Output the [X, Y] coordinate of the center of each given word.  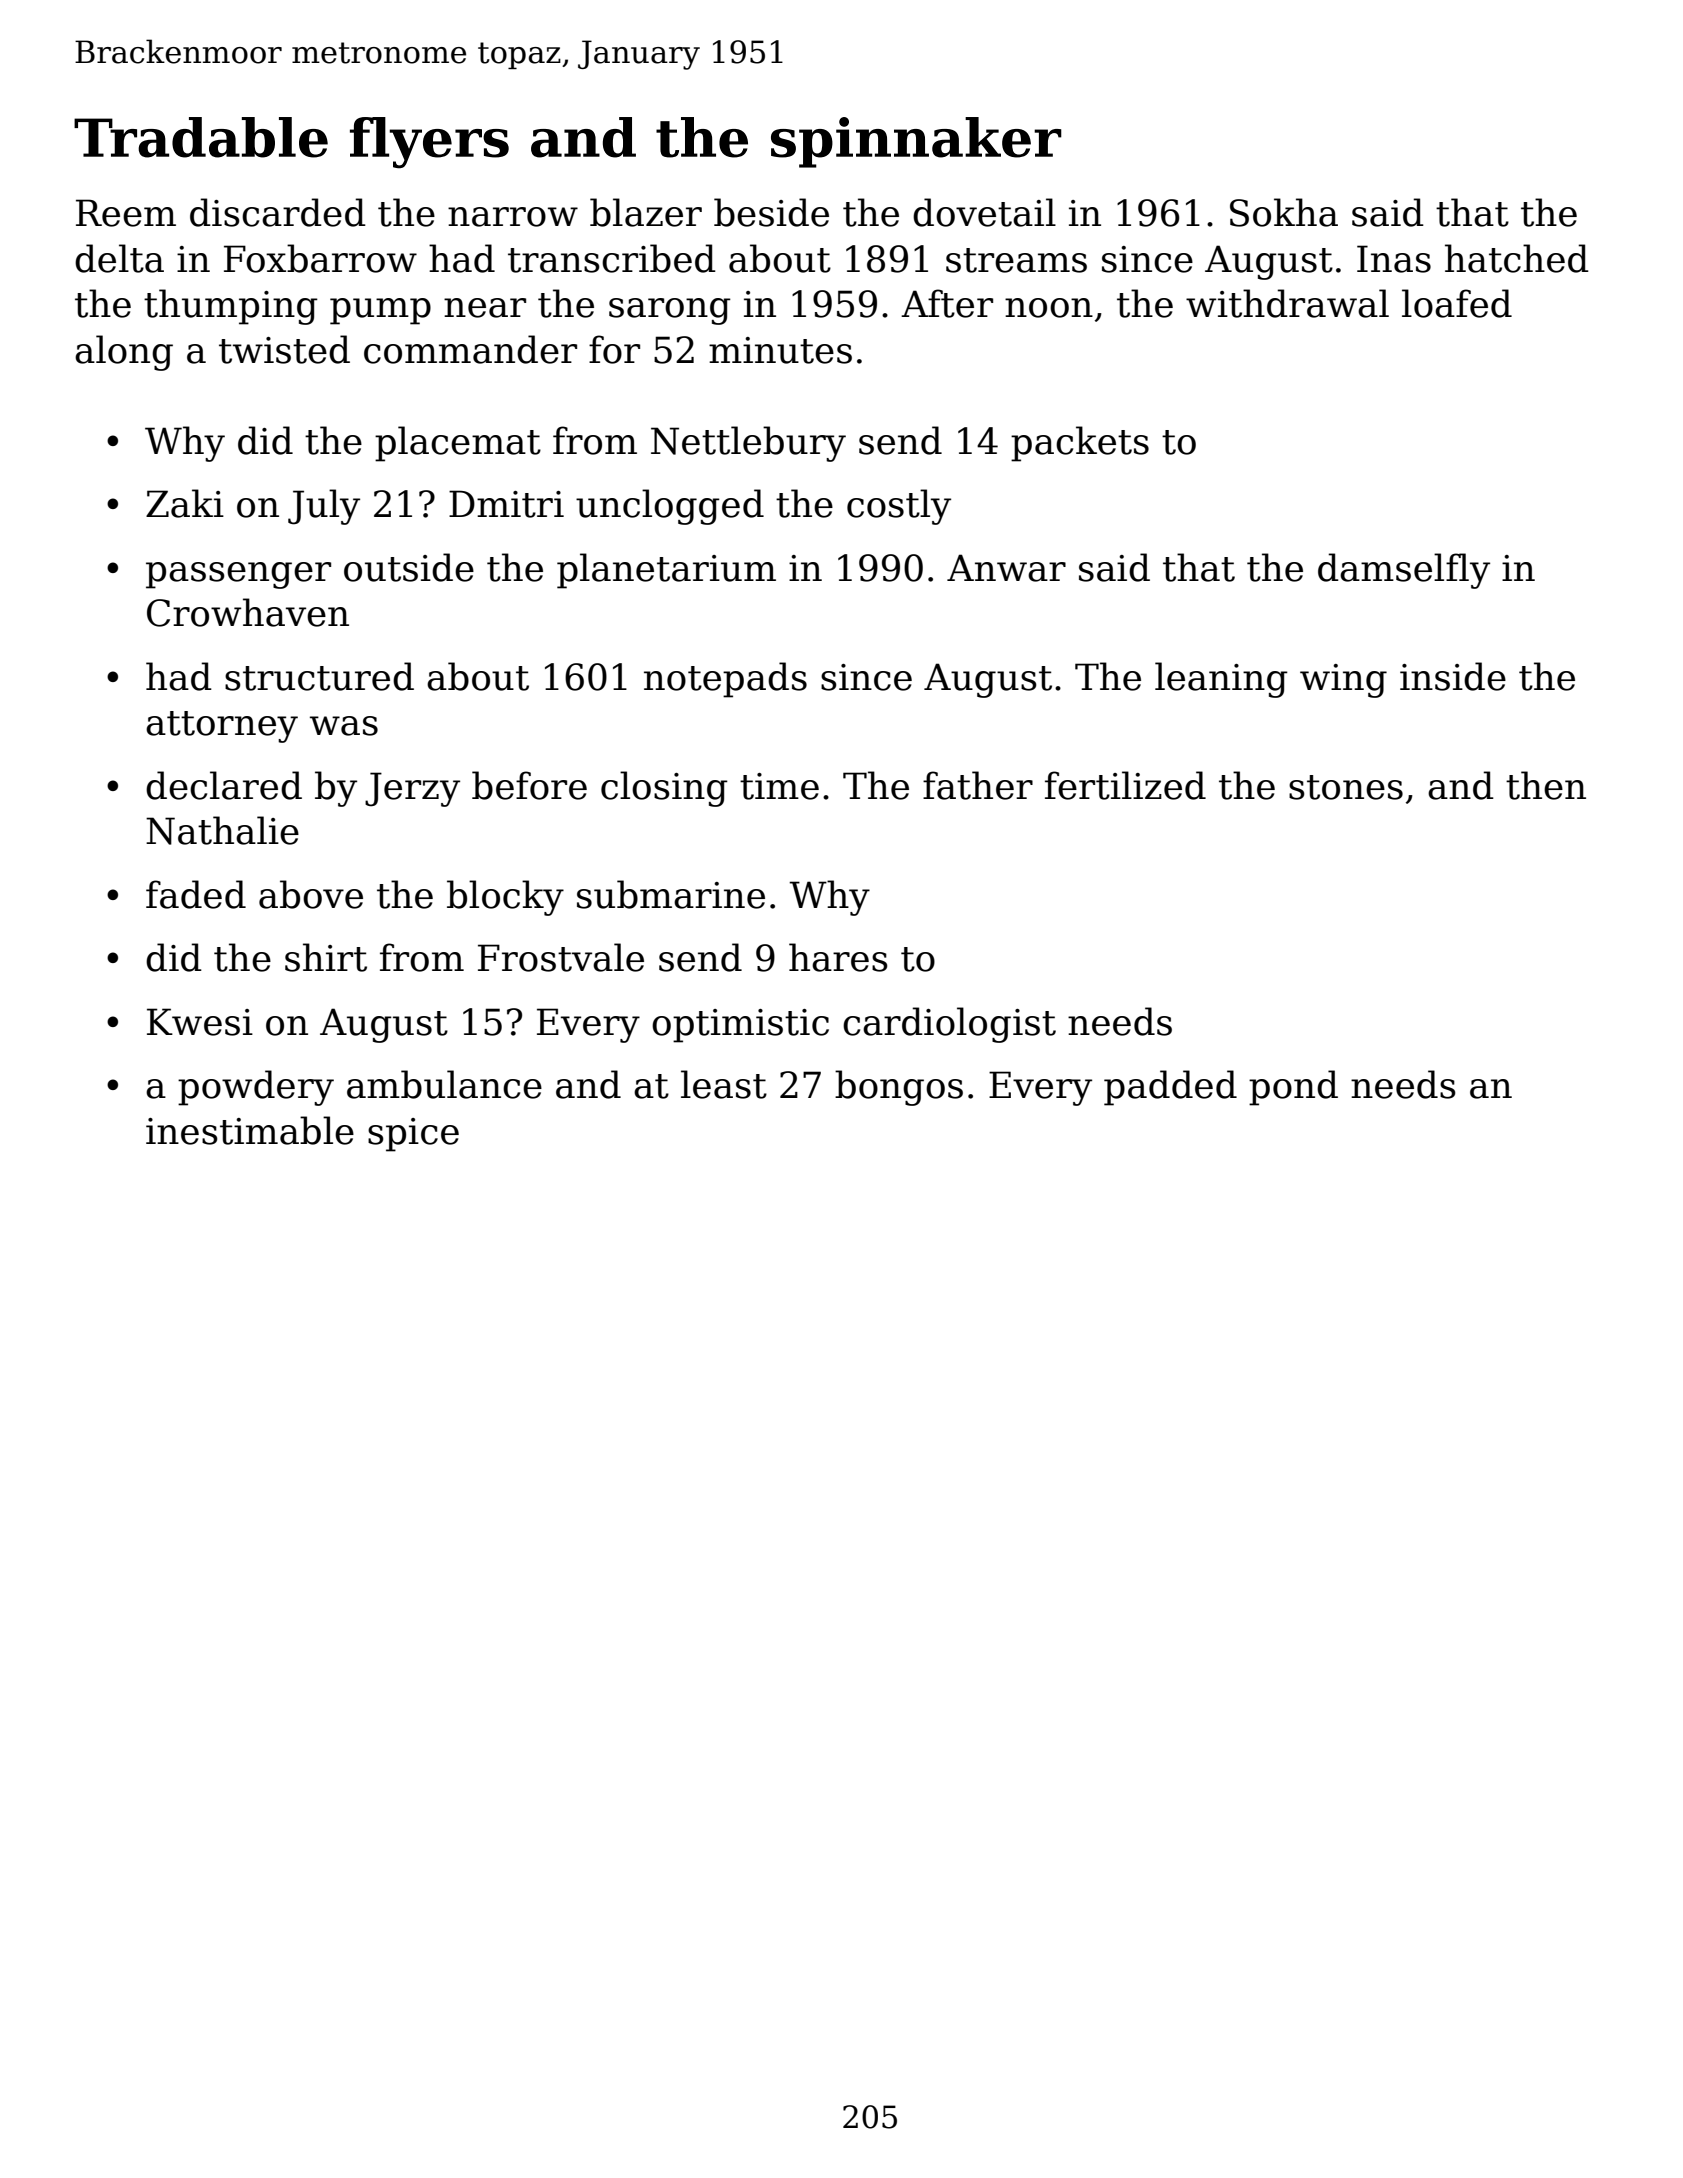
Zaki [185, 503]
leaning [1221, 680]
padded [1170, 1088]
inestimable [250, 1130]
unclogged [670, 507]
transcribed [612, 258]
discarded [278, 212]
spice [413, 1135]
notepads [725, 680]
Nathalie [222, 830]
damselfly [1404, 571]
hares [838, 957]
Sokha [1284, 212]
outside [409, 567]
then [1546, 785]
